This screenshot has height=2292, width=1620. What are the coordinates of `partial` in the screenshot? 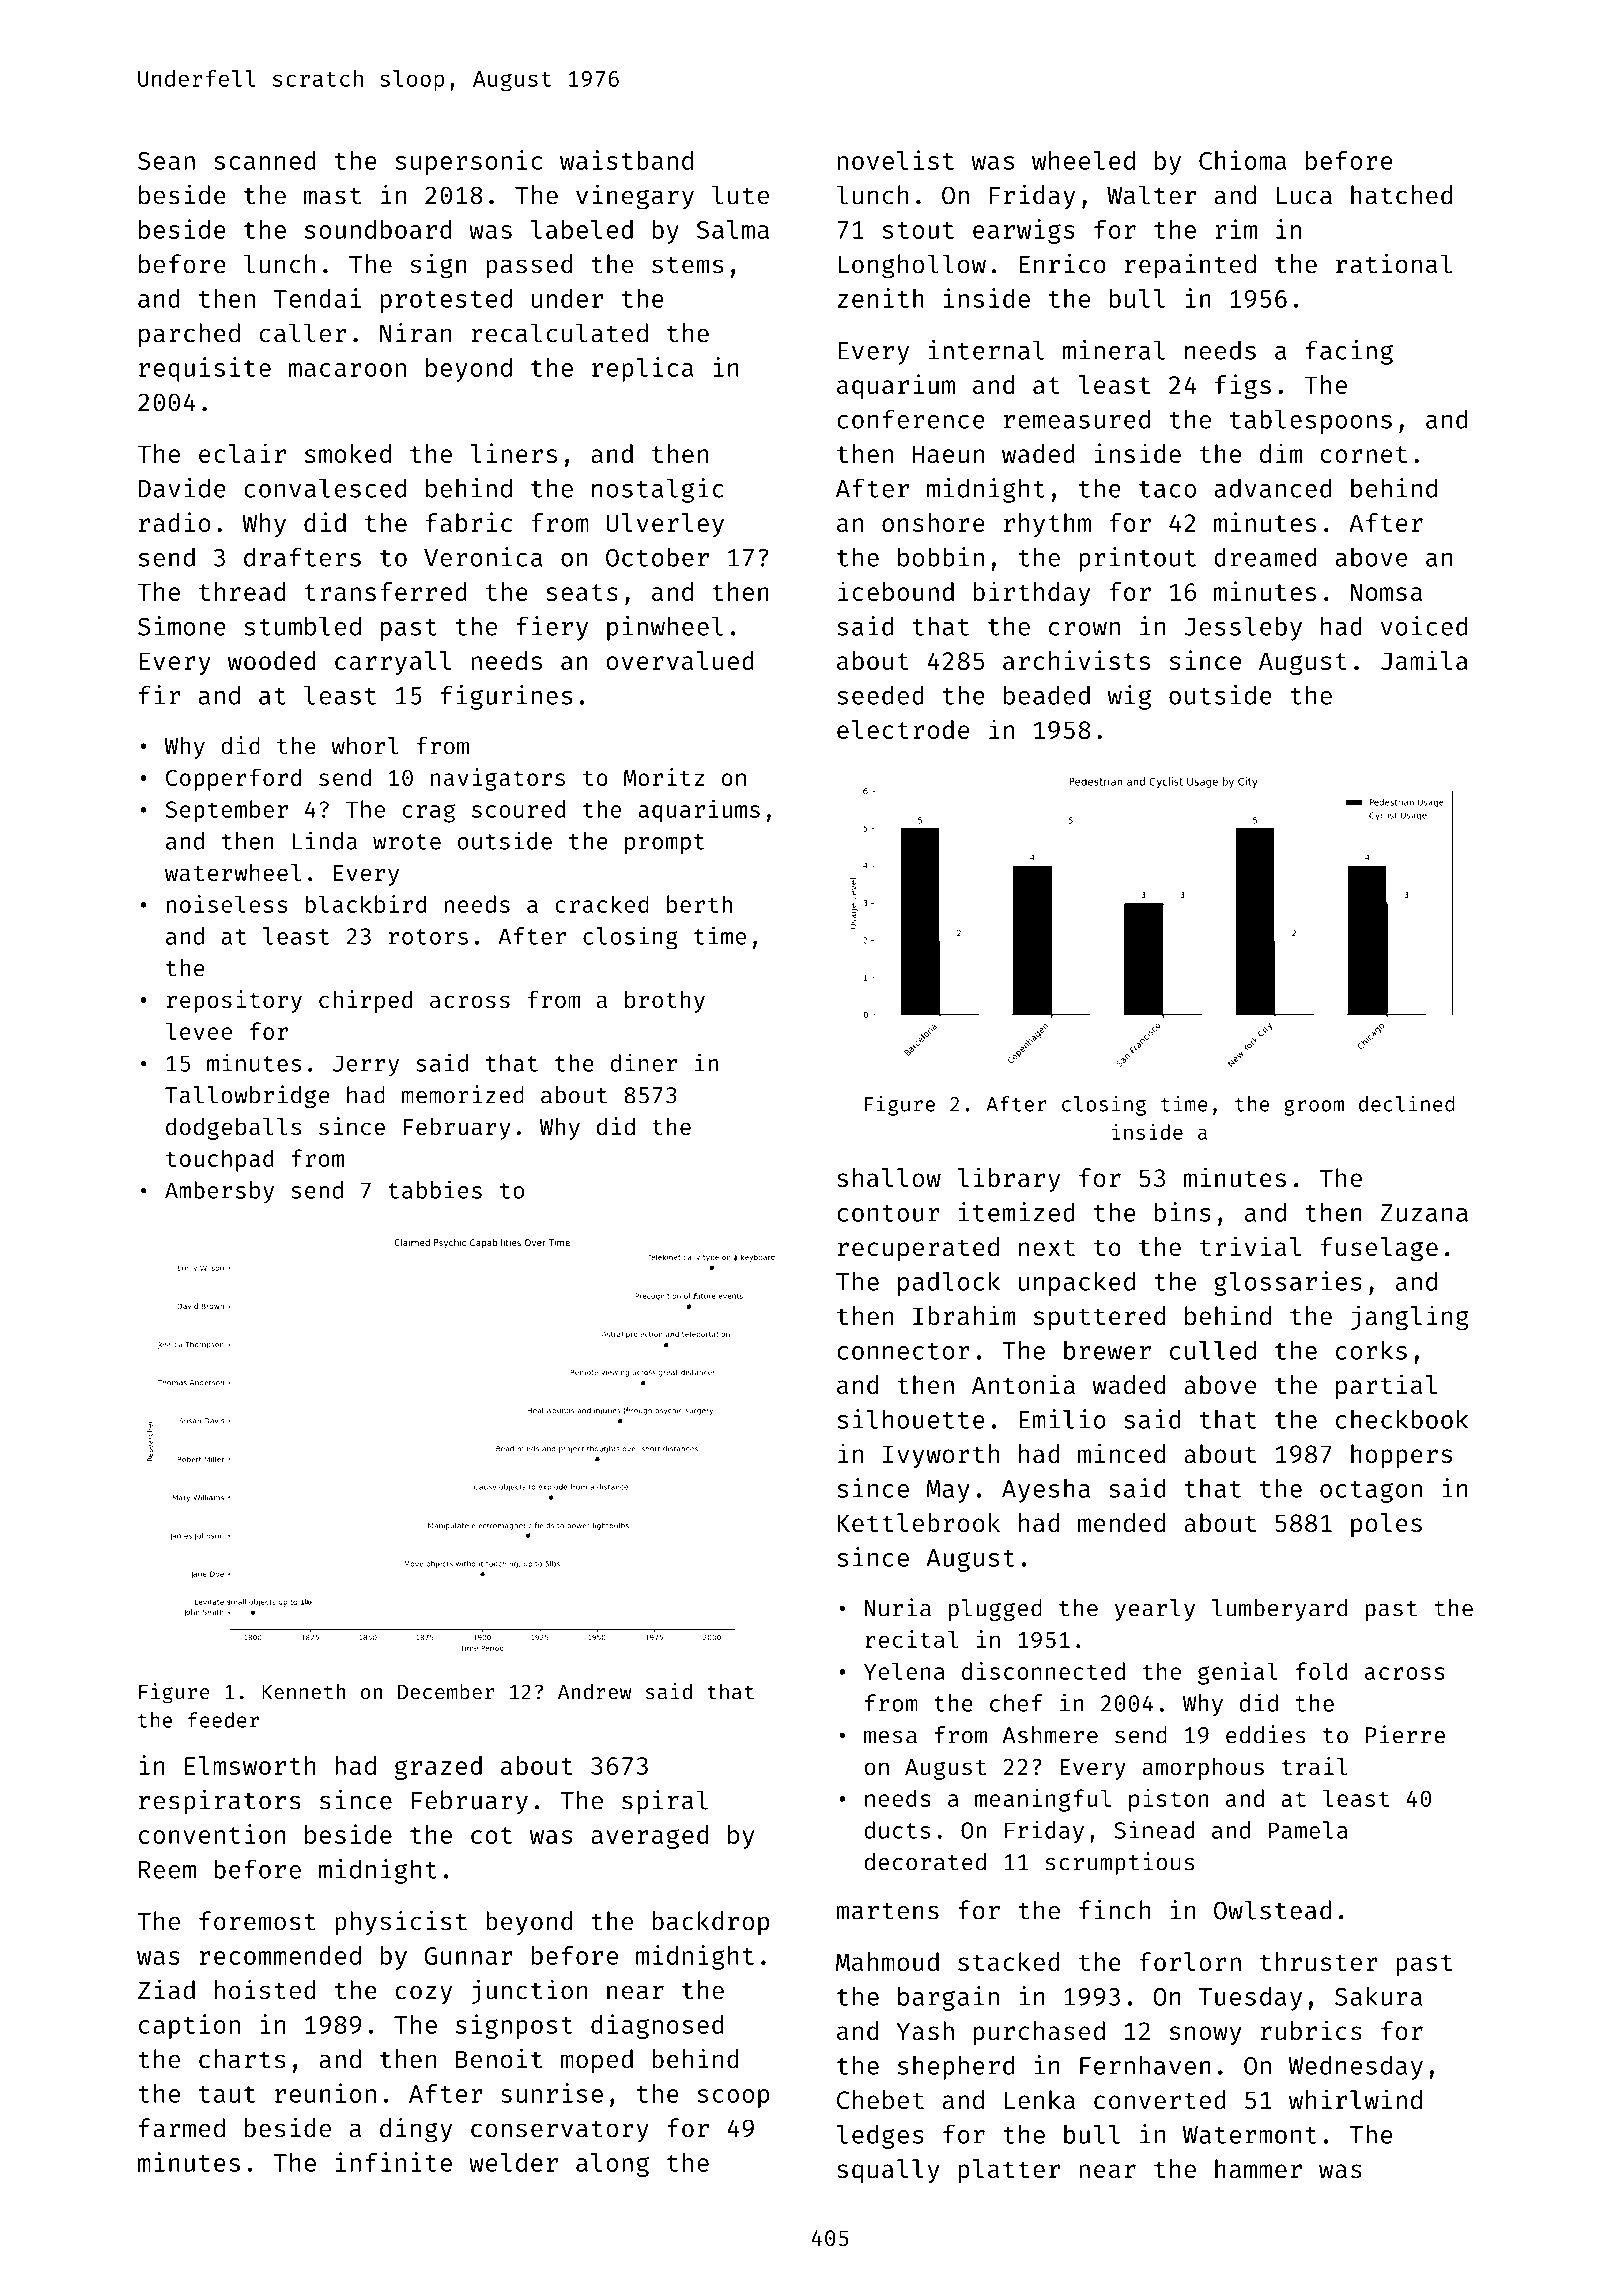 It's located at (1386, 1386).
